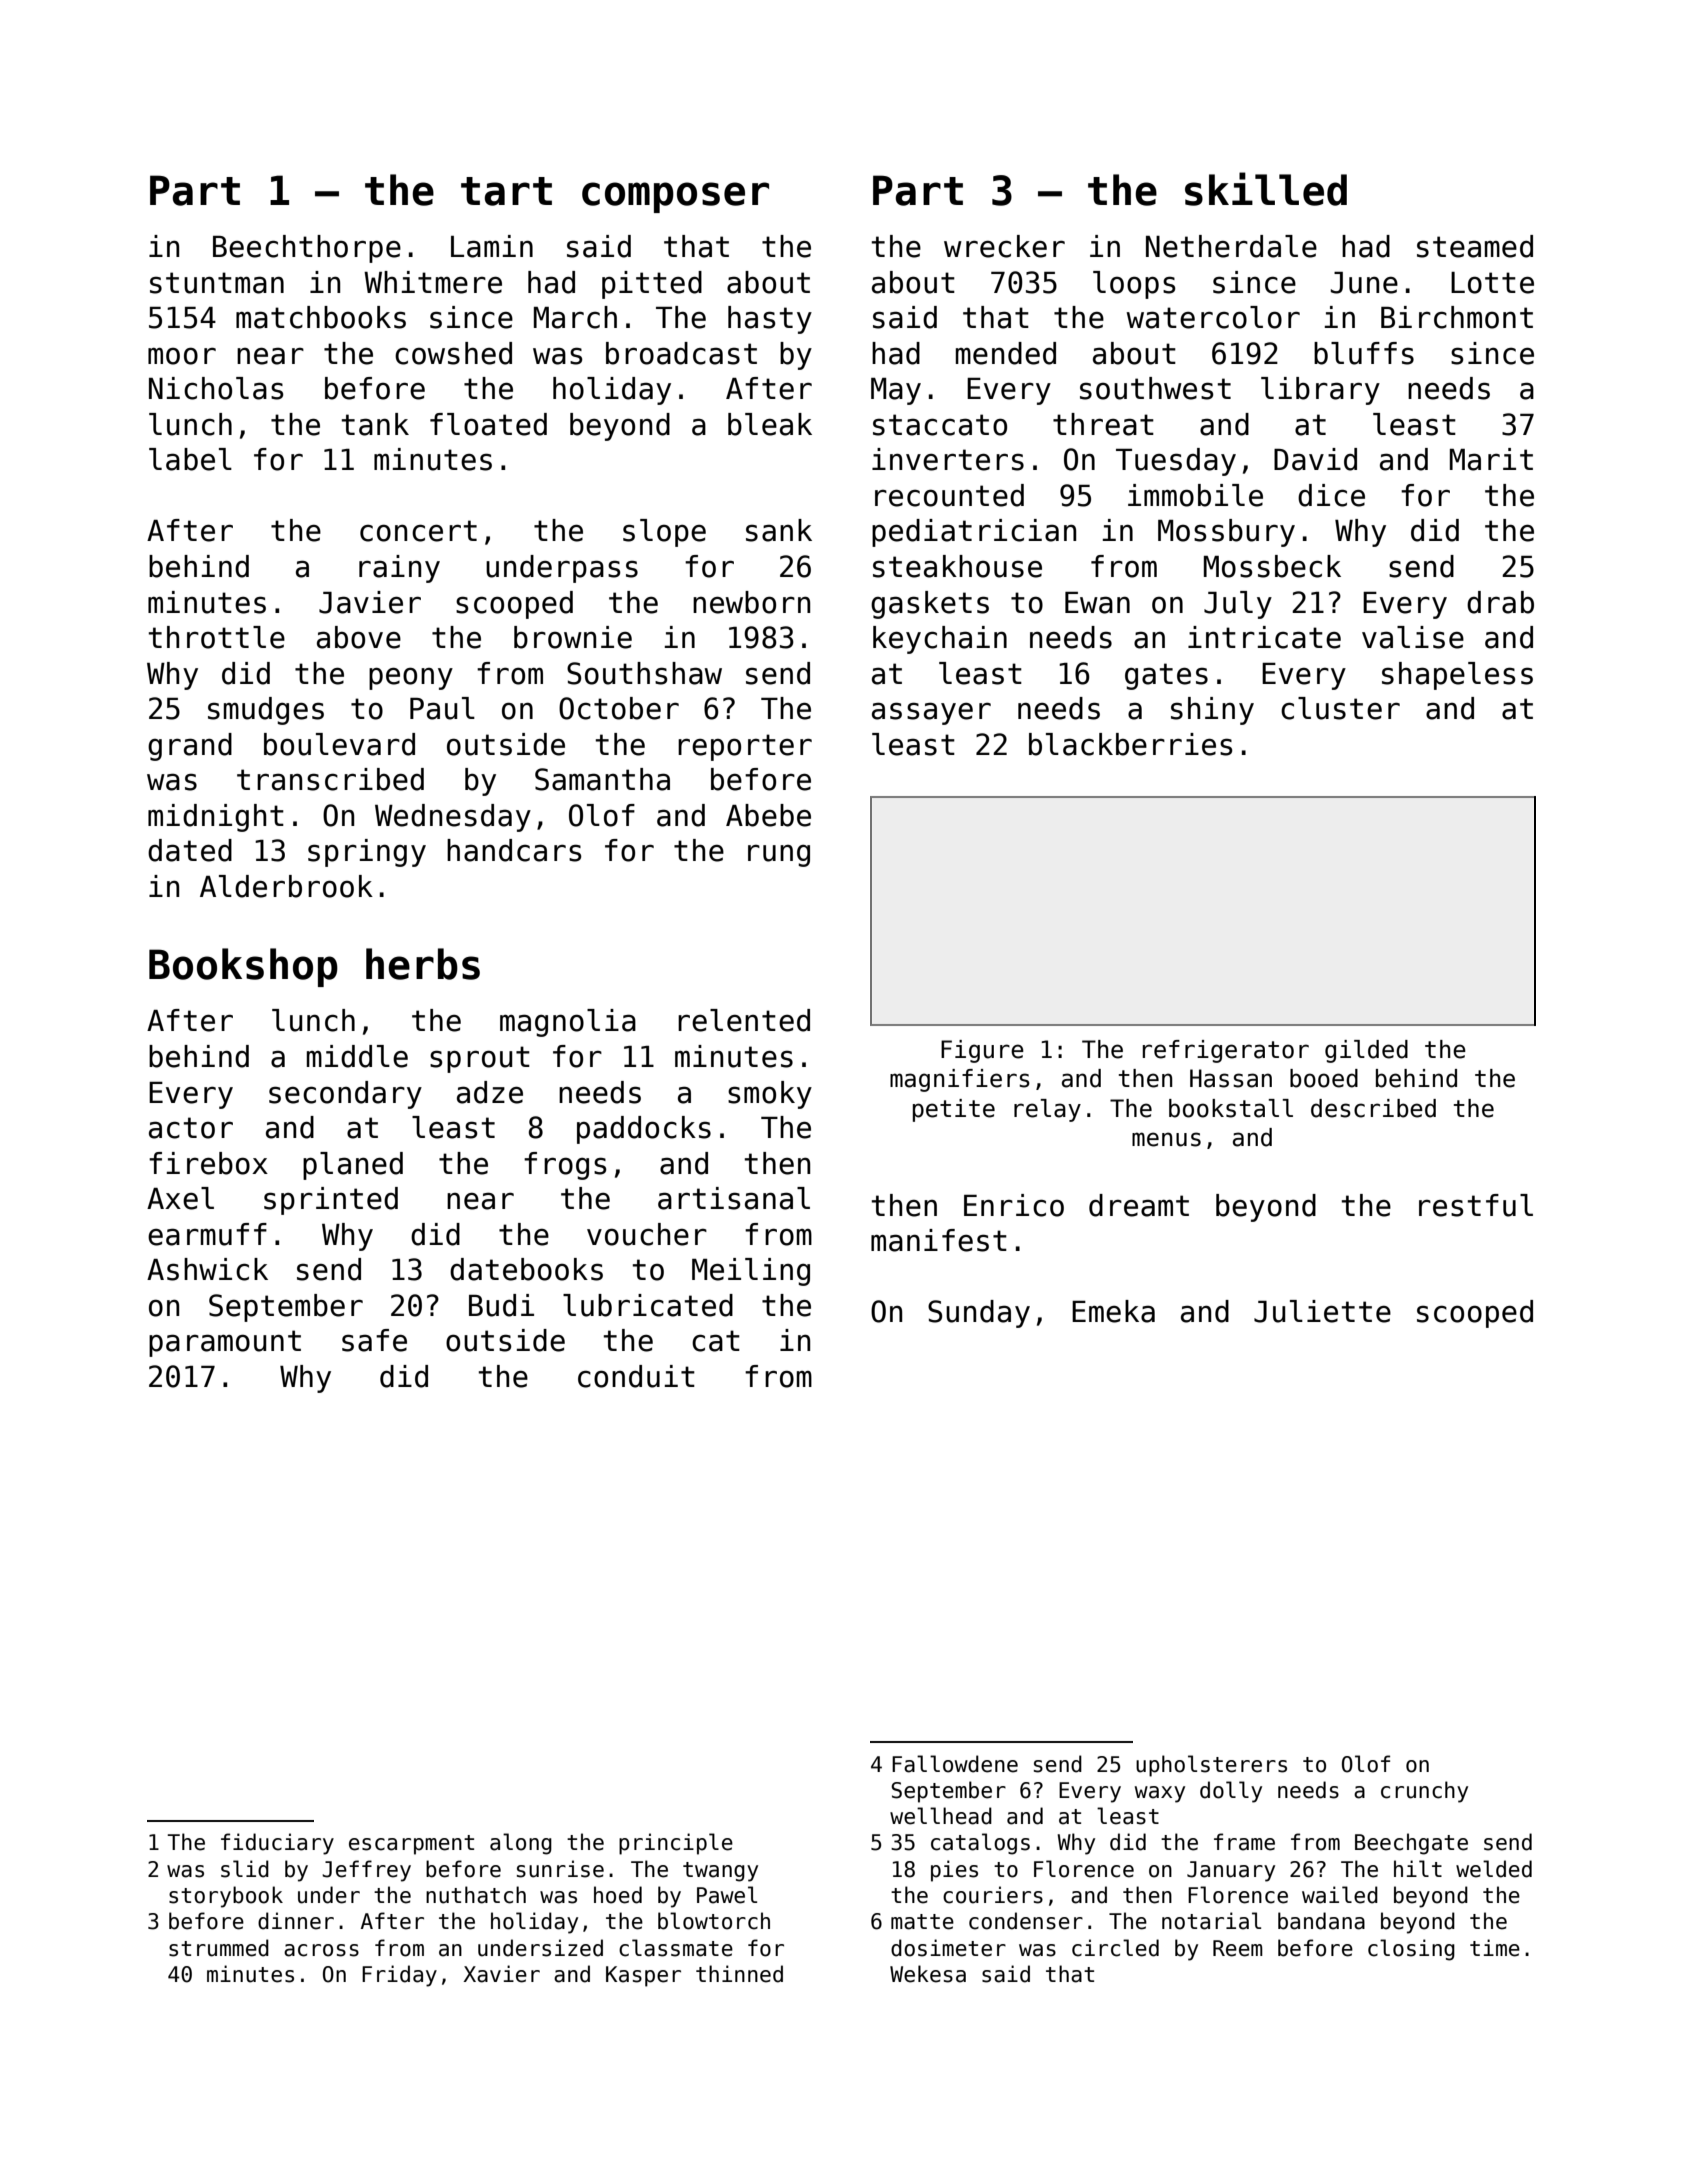 Image resolution: width=1683 pixels, height=2178 pixels. I want to click on Bookshop, so click(243, 967).
